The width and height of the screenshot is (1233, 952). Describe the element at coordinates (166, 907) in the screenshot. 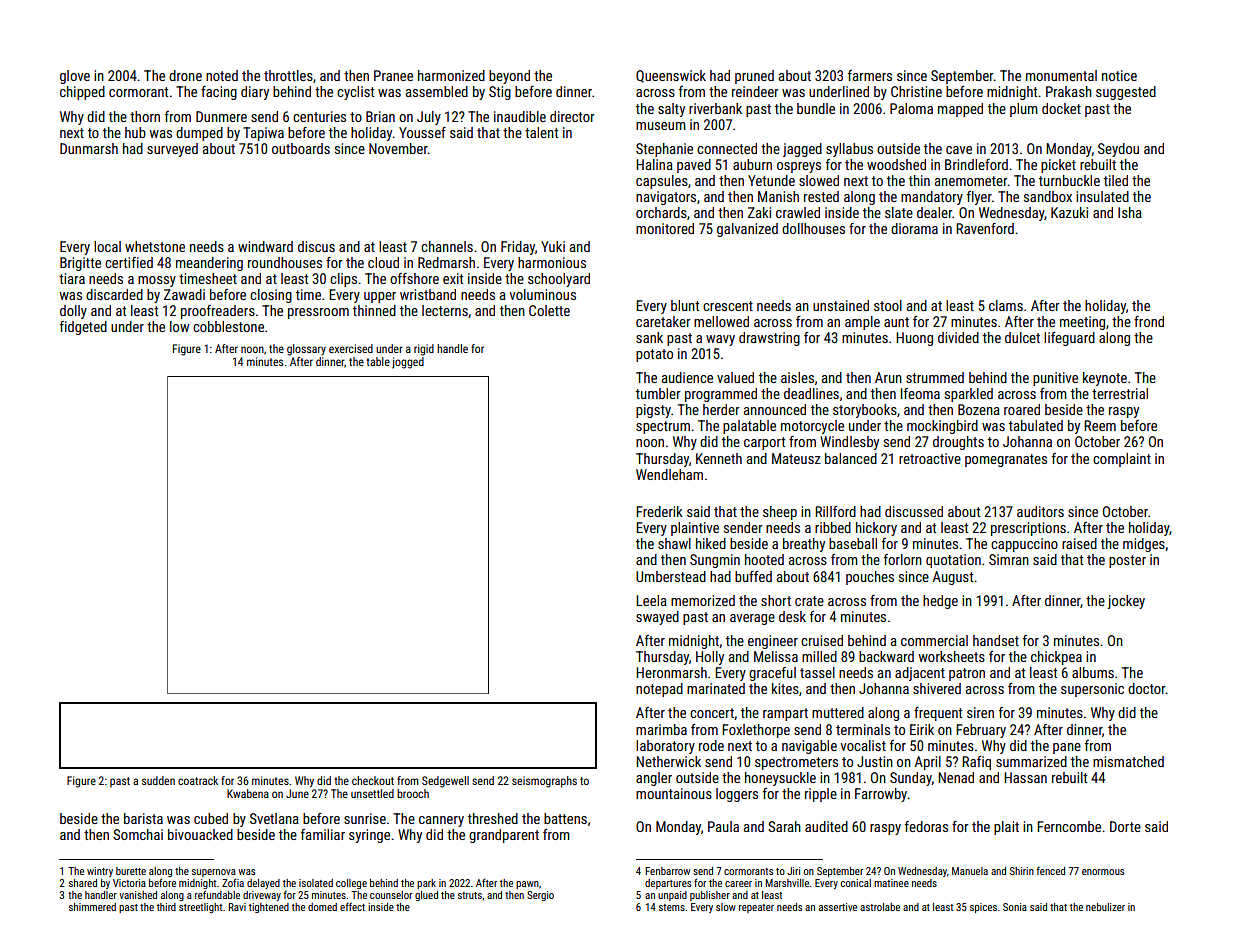

I see `third` at that location.
